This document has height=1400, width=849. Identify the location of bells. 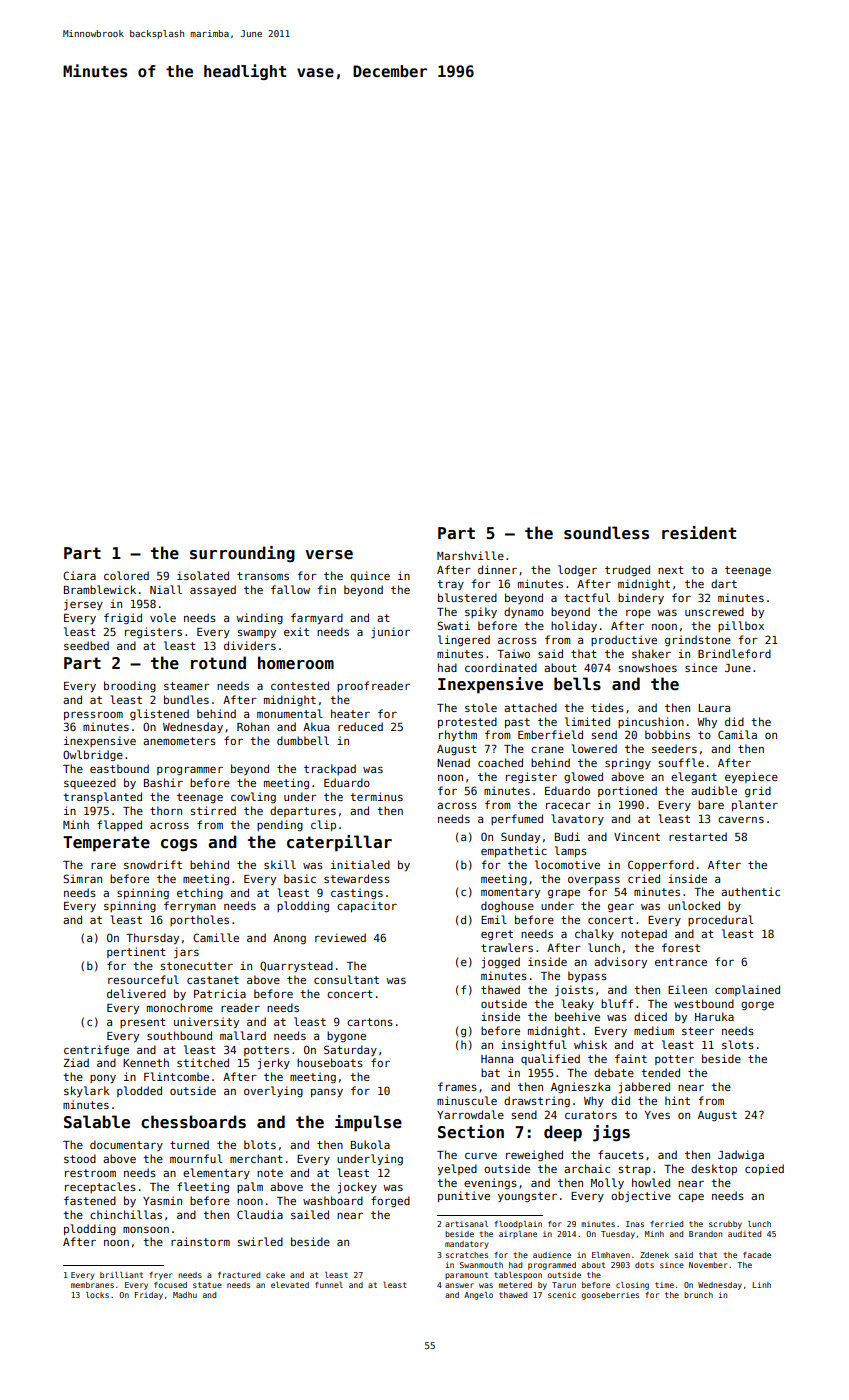
(577, 684).
